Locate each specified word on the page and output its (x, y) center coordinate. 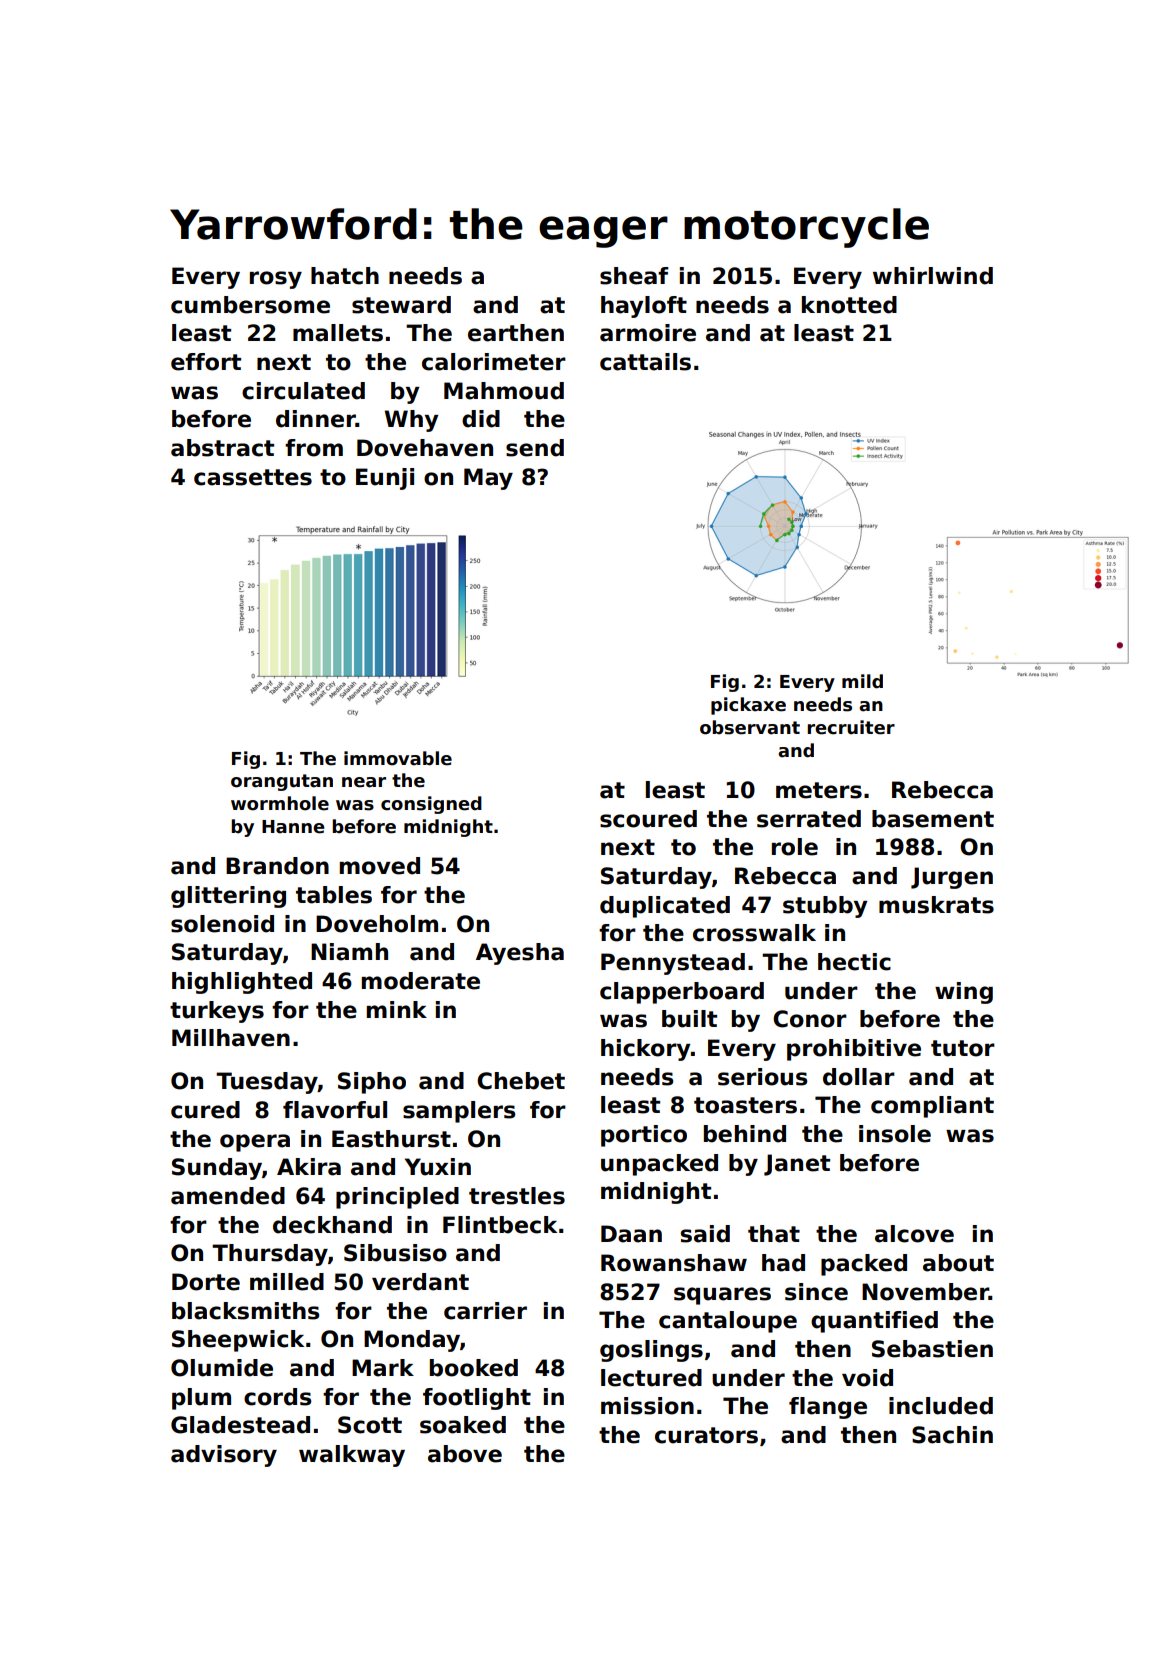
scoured (648, 819)
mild (862, 681)
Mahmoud (504, 391)
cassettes (253, 477)
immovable (398, 758)
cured (205, 1110)
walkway (352, 1456)
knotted (849, 305)
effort (206, 362)
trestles (517, 1196)
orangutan (282, 782)
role (795, 847)
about (958, 1263)
